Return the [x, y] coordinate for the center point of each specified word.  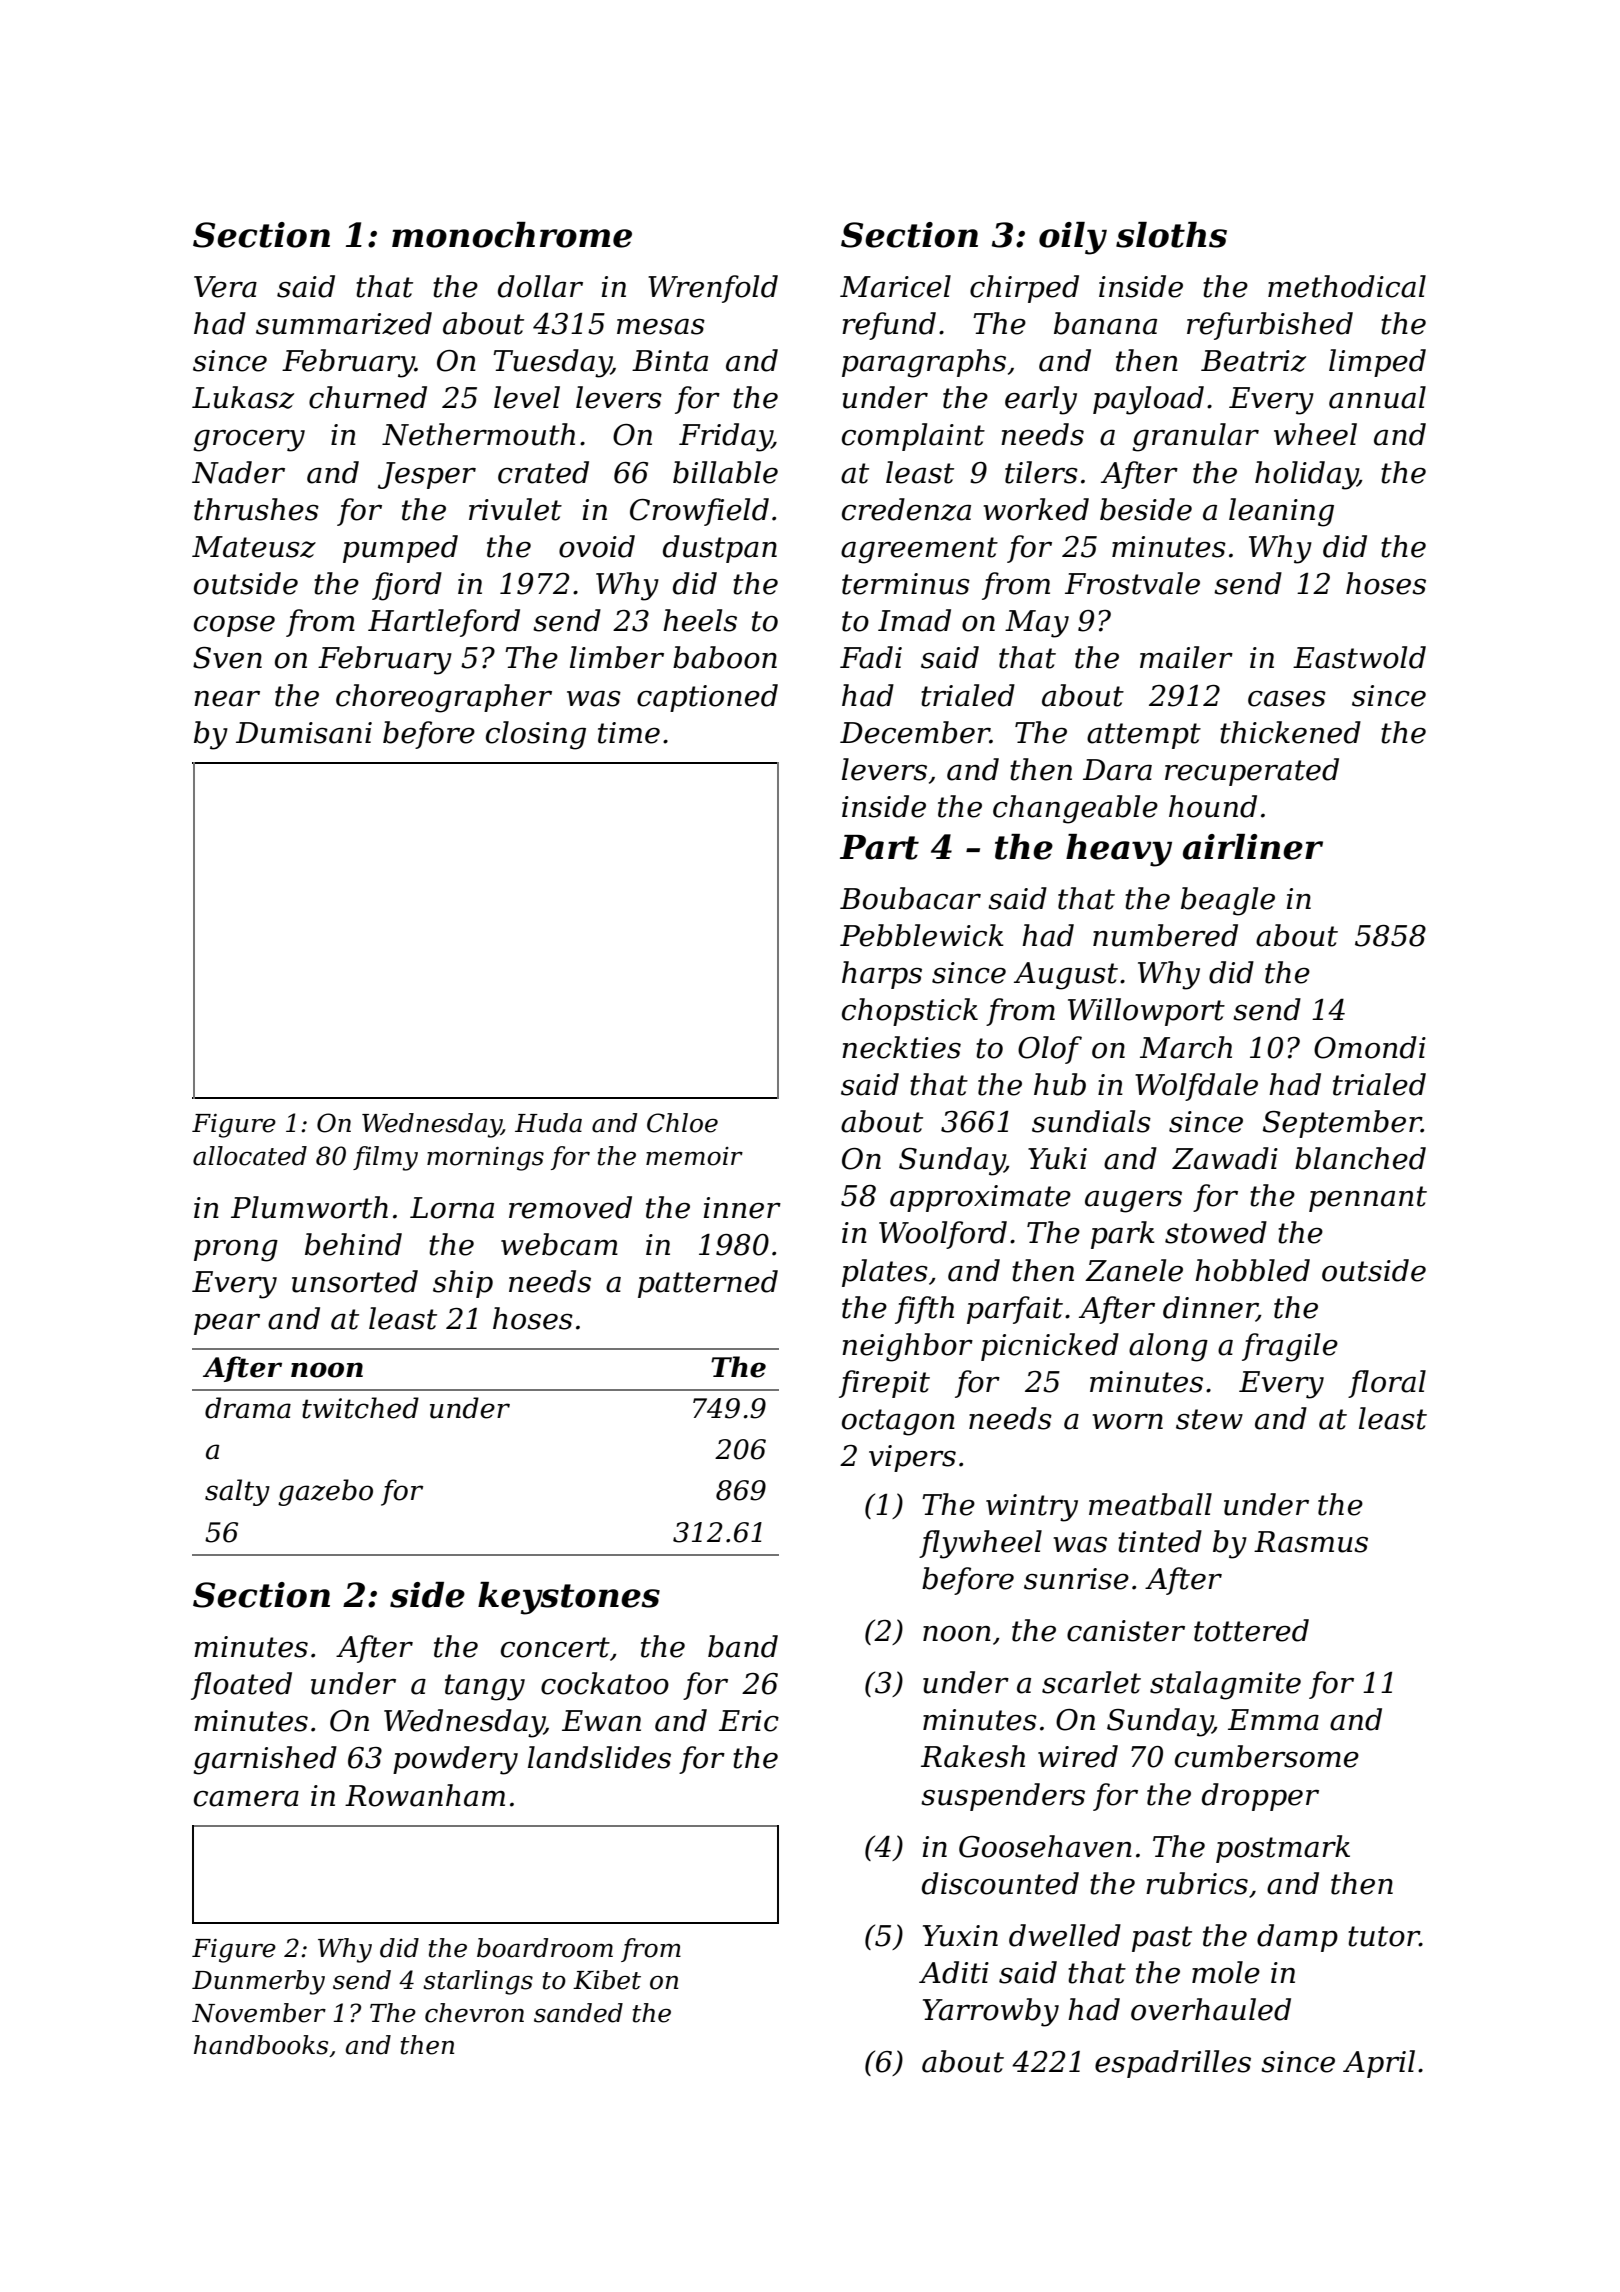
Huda [548, 1123]
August [1066, 976]
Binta [670, 361]
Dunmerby [258, 1982]
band [743, 1646]
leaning [1281, 512]
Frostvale [1132, 583]
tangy [485, 1687]
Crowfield [699, 512]
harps [882, 975]
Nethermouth [478, 434]
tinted [1160, 1541]
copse [234, 626]
